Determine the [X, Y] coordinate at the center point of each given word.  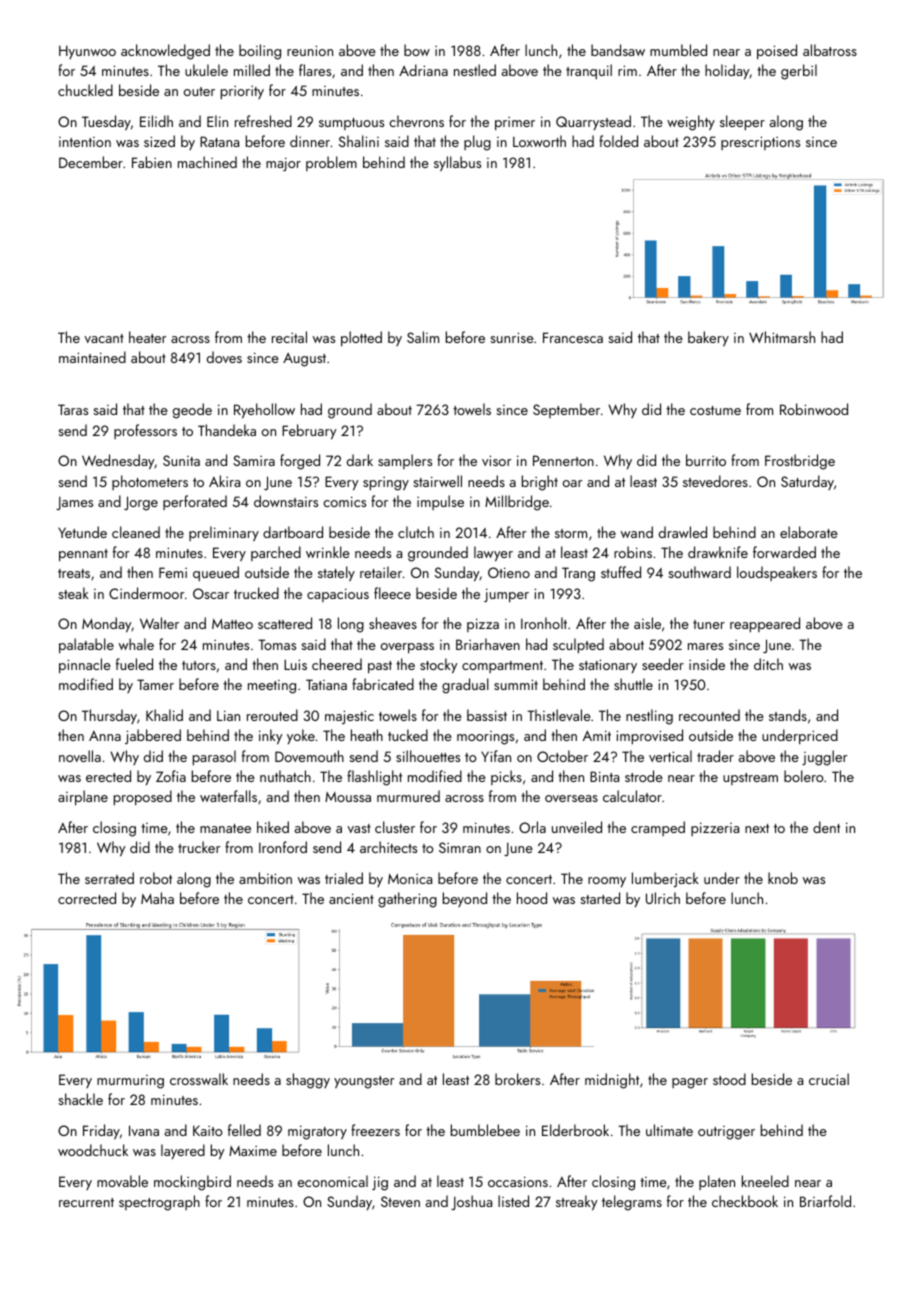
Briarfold [825, 1201]
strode [644, 776]
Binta [604, 776]
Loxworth [539, 141]
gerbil [799, 72]
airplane [83, 797]
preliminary [224, 533]
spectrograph [159, 1203]
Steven [400, 1201]
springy [386, 484]
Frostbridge [800, 462]
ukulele [206, 70]
